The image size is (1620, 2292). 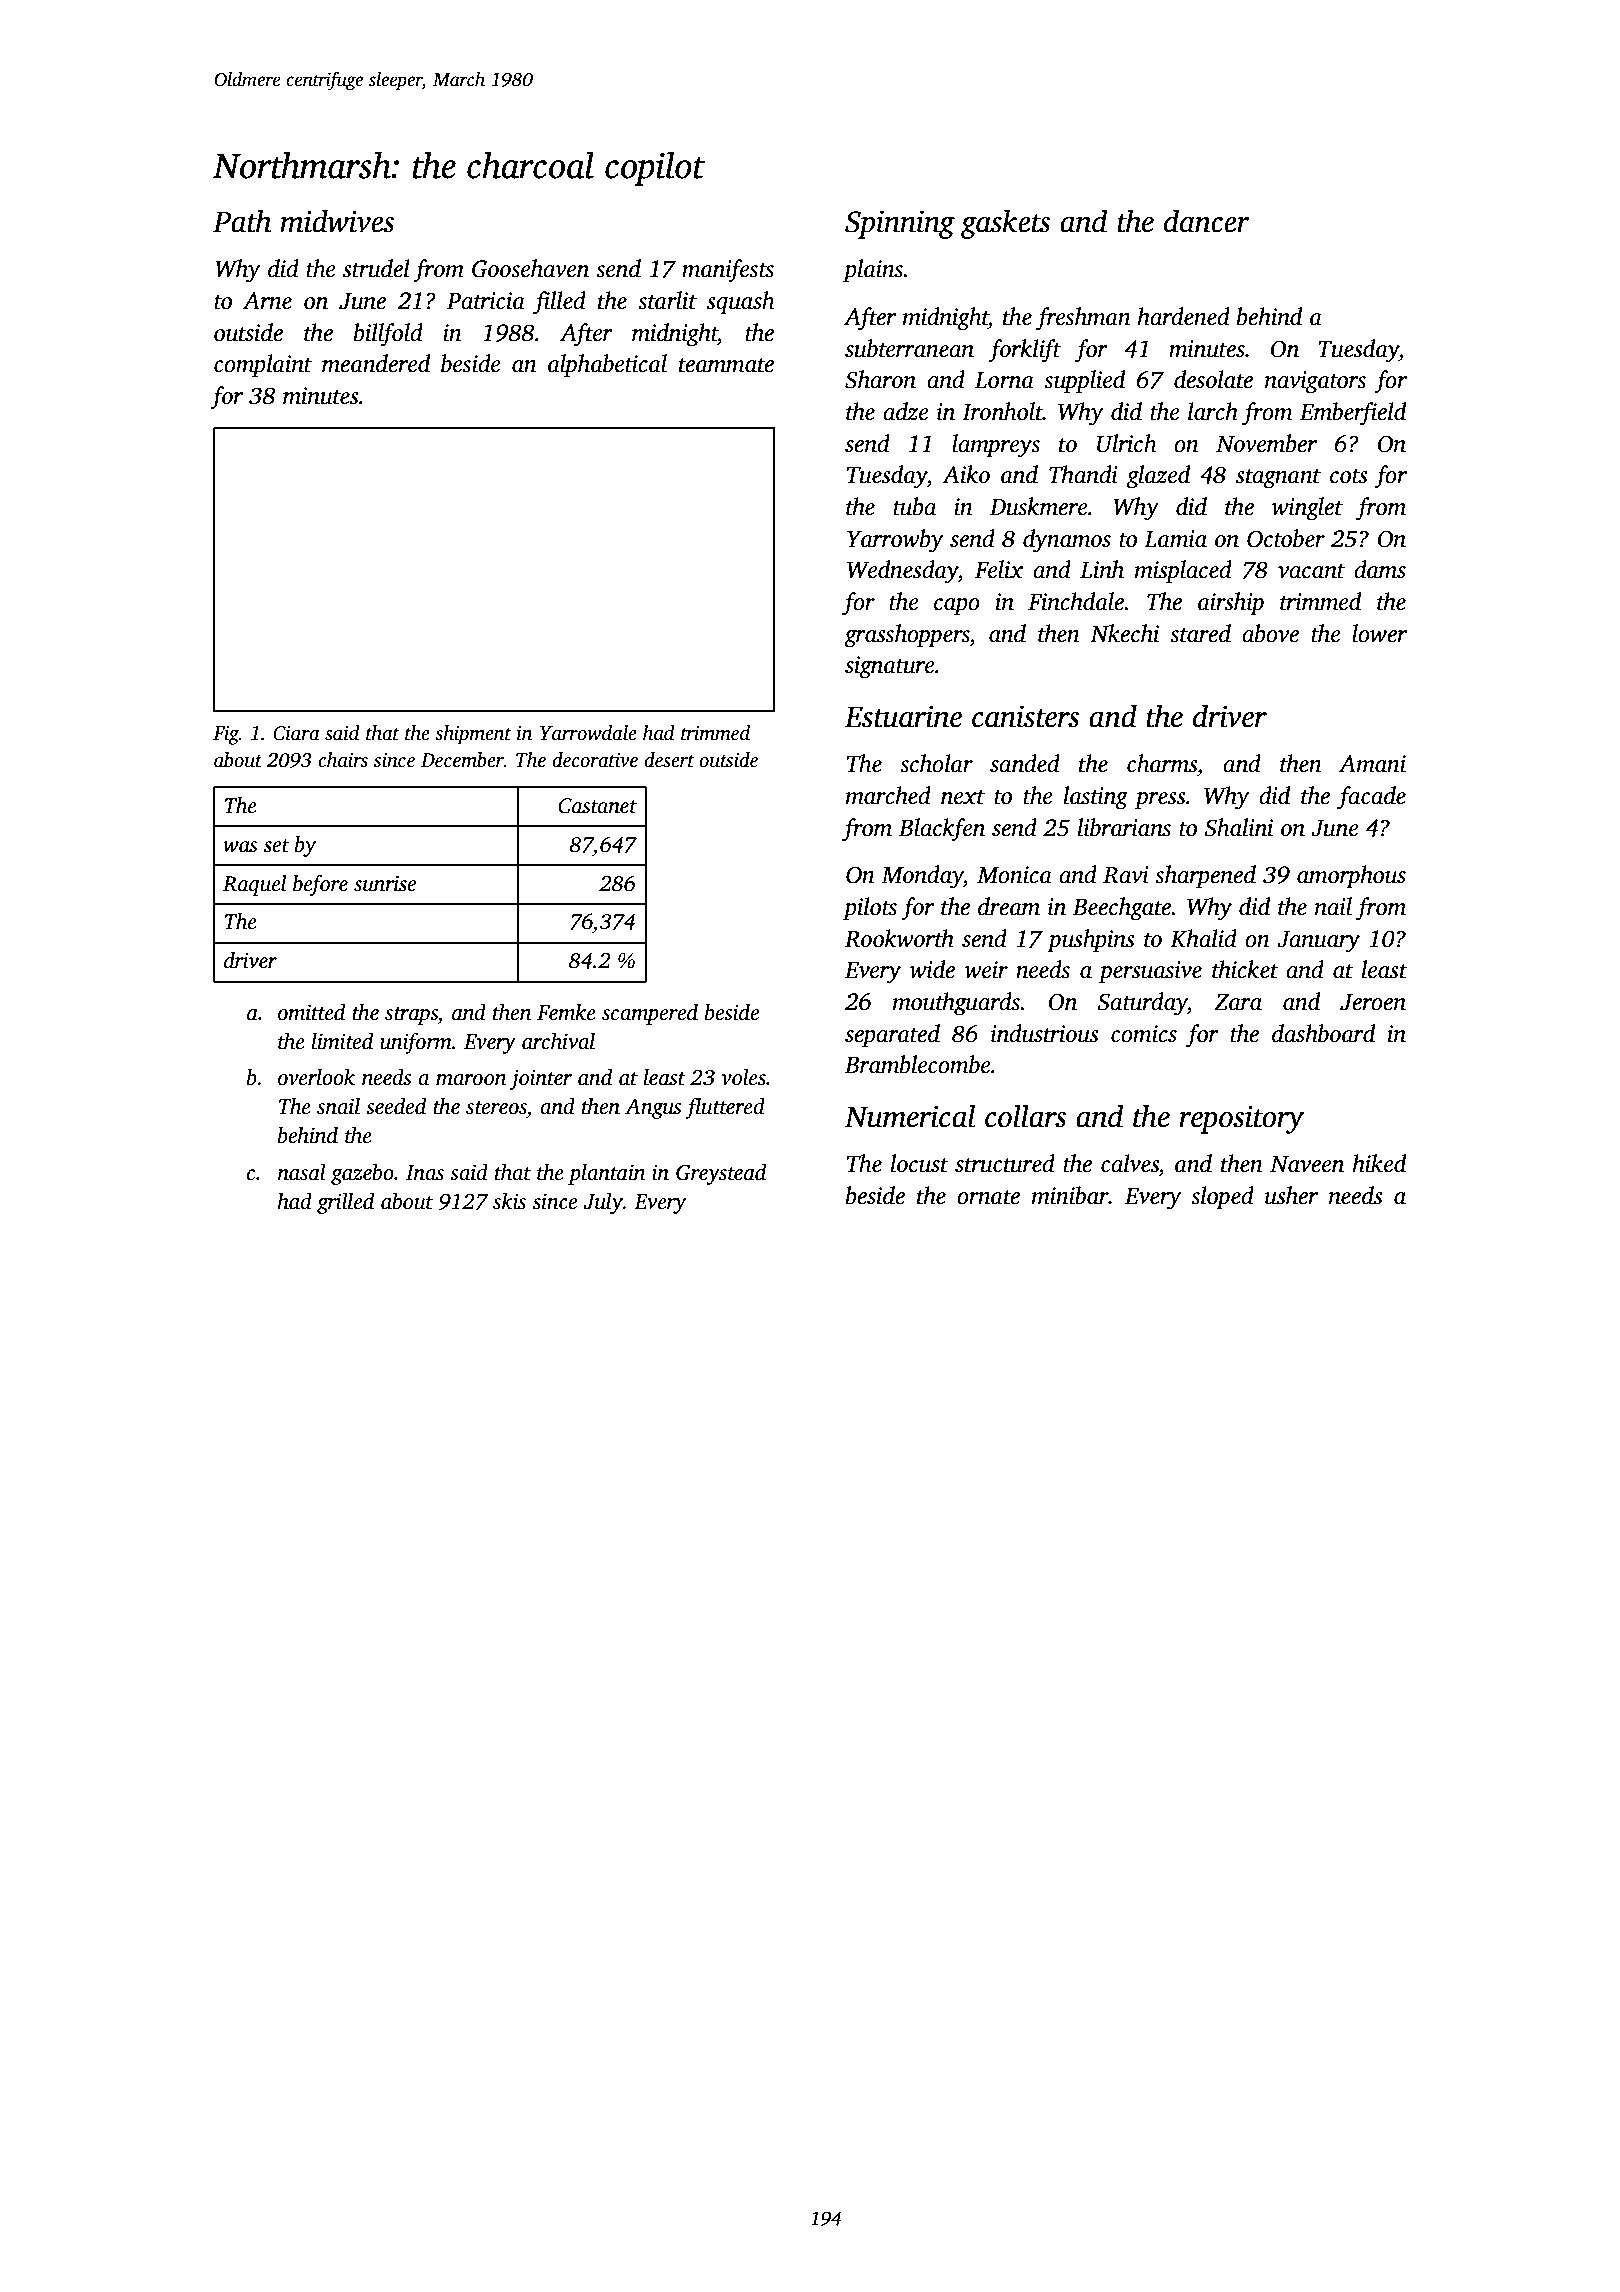 I want to click on July, so click(x=603, y=1203).
